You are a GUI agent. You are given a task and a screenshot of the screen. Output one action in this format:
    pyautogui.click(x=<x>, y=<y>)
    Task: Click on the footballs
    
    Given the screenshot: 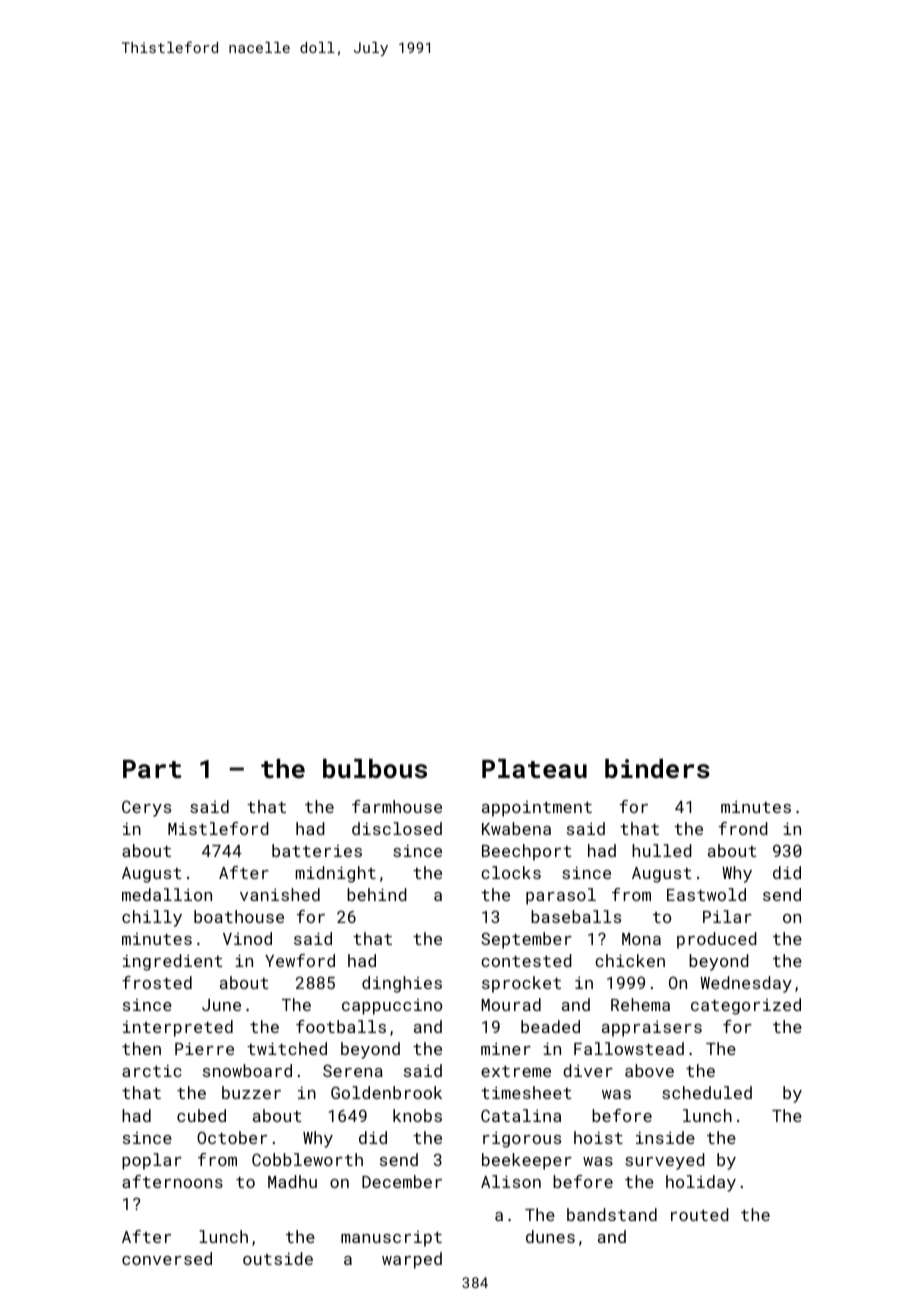 What is the action you would take?
    pyautogui.click(x=341, y=1026)
